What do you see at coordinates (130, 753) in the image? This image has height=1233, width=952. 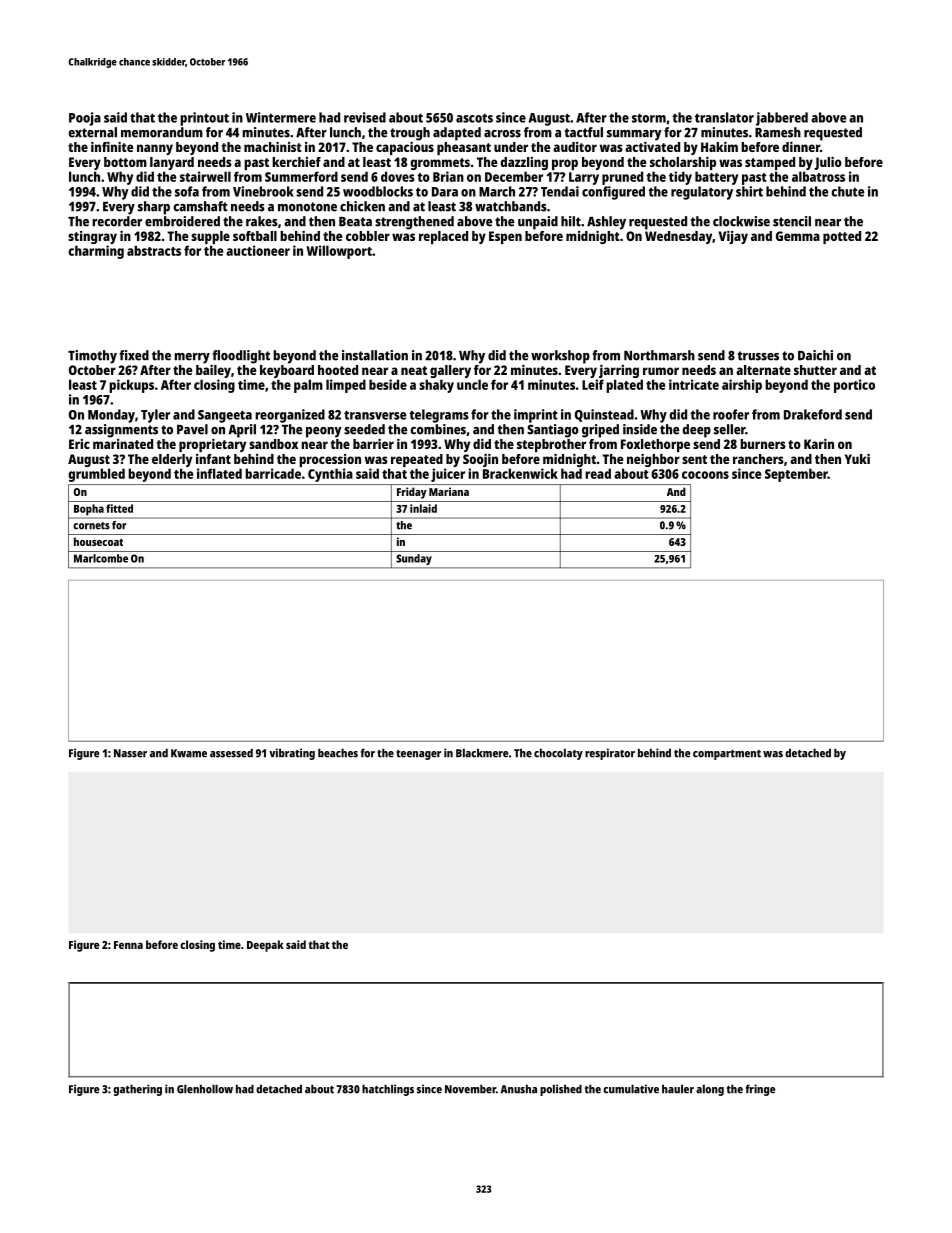 I see `Nasser` at bounding box center [130, 753].
